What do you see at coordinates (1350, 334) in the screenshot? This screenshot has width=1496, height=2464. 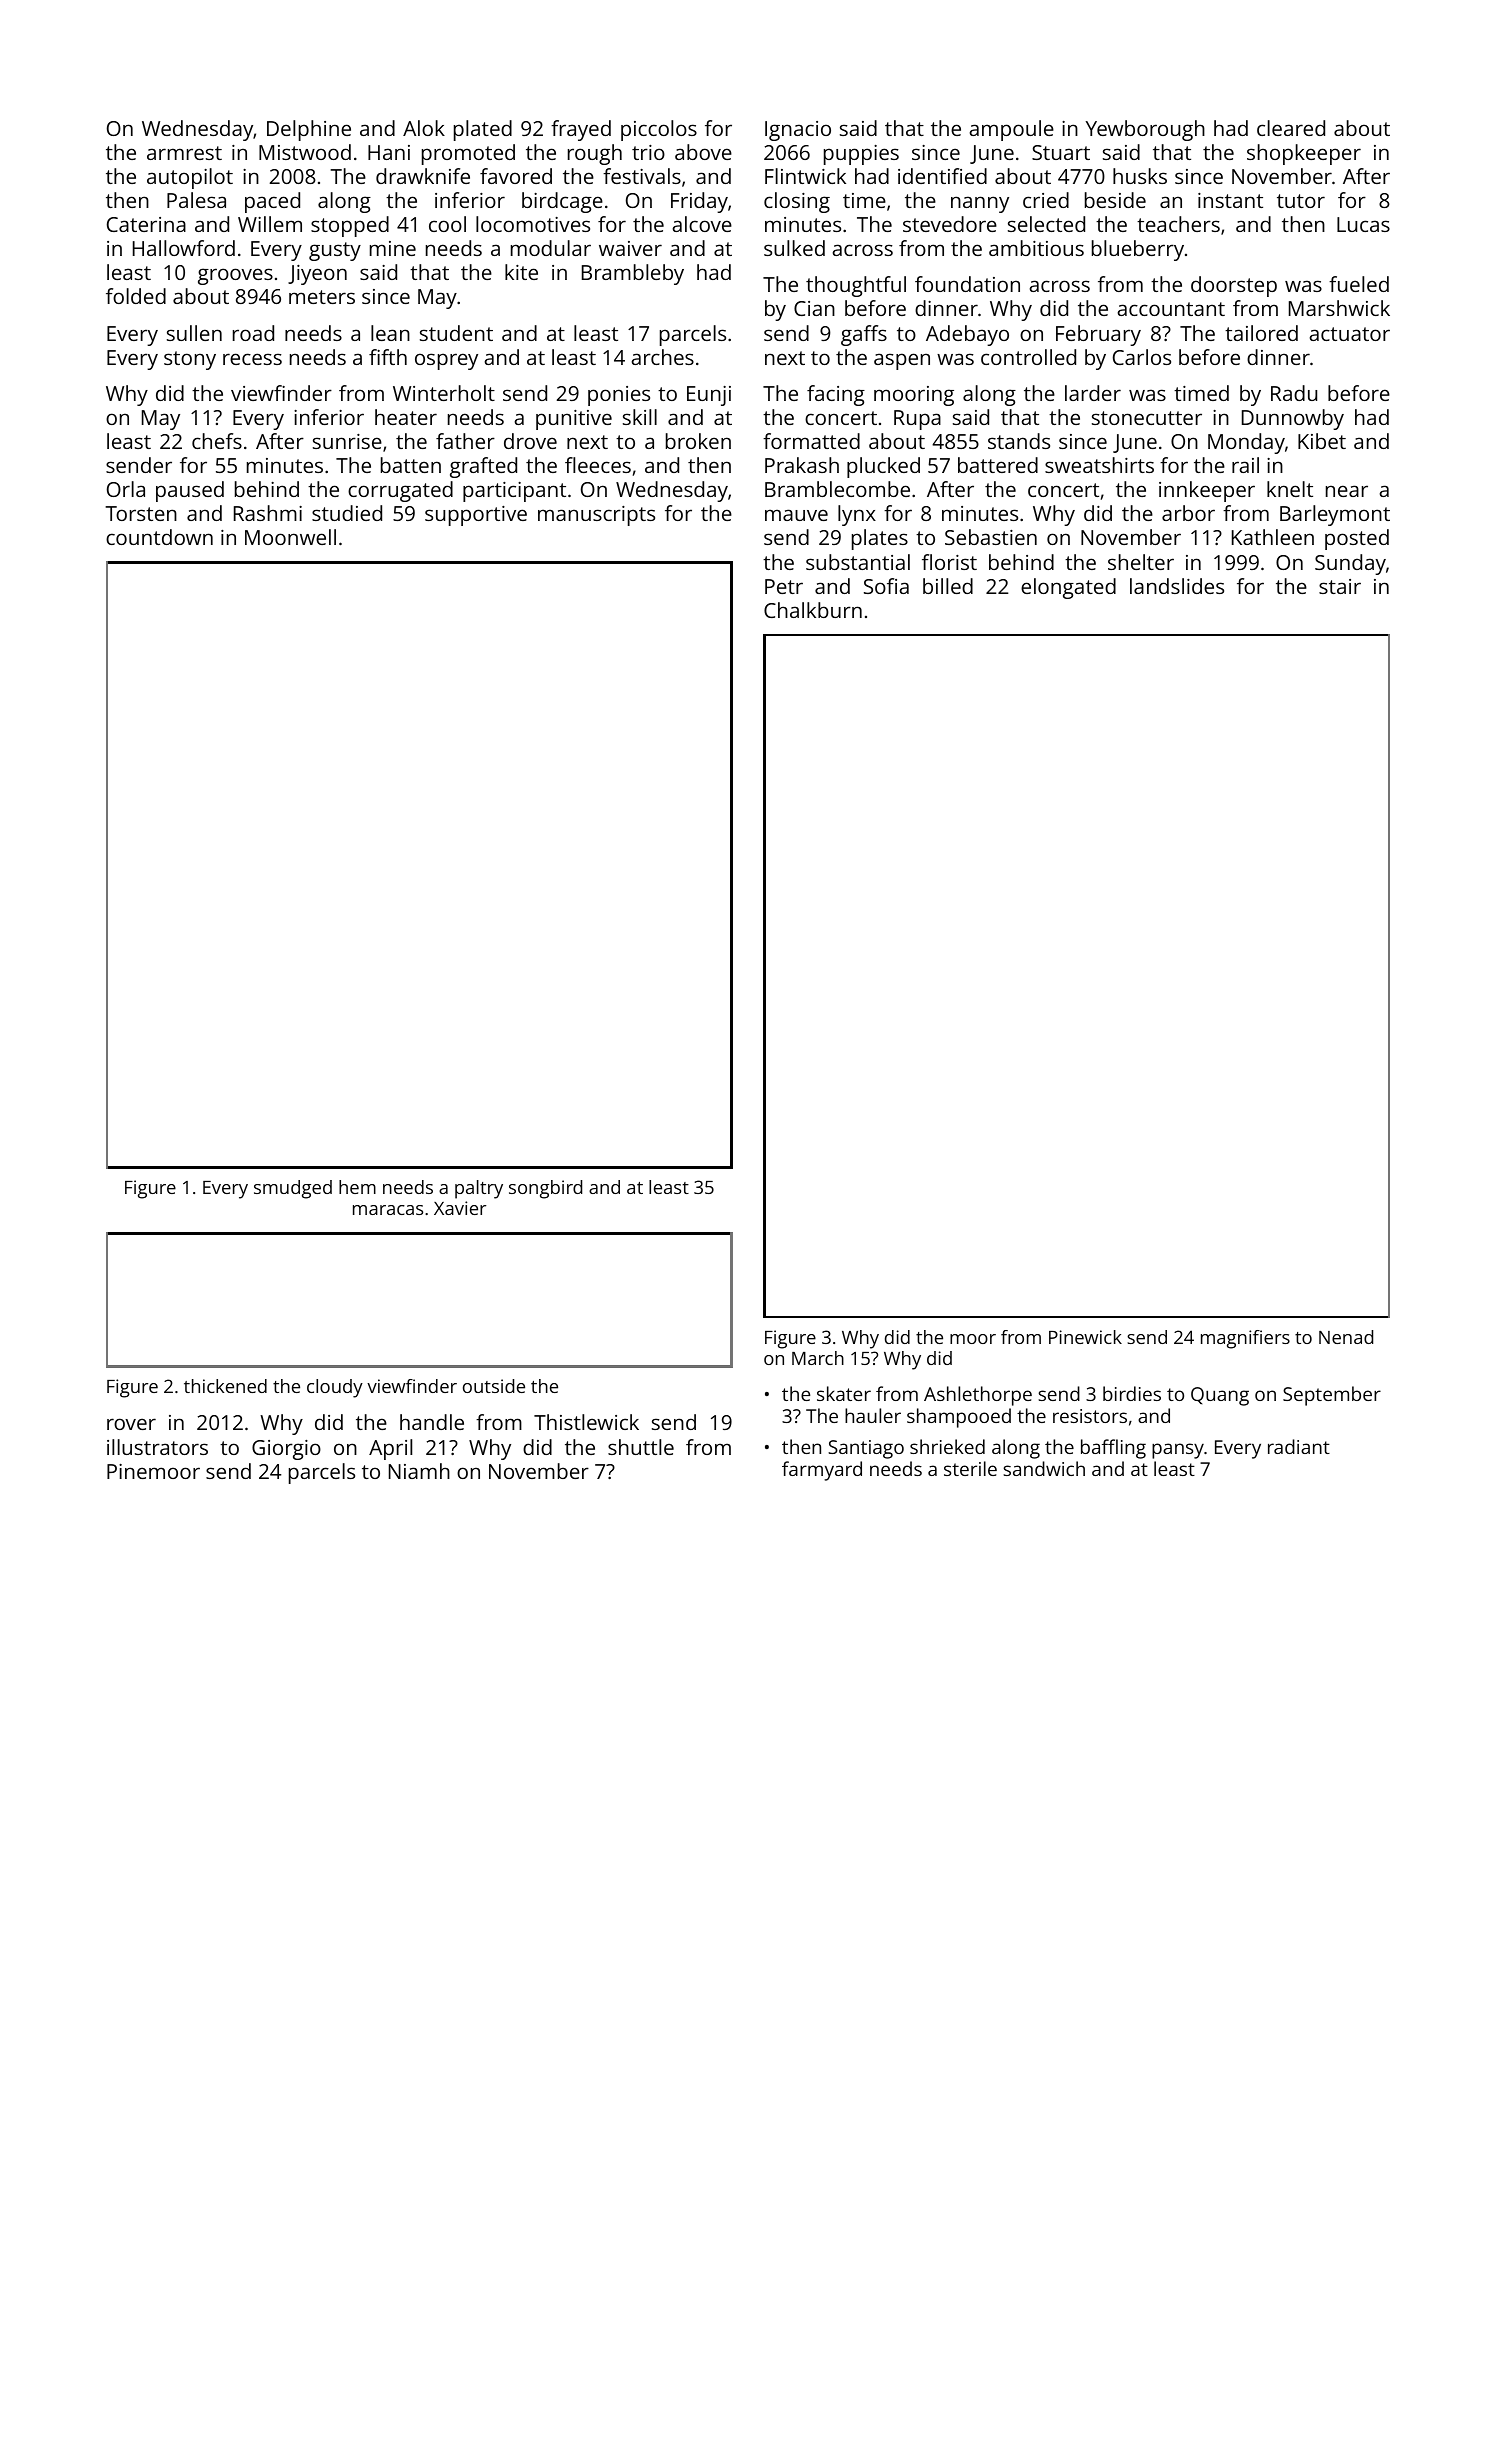 I see `actuator` at bounding box center [1350, 334].
